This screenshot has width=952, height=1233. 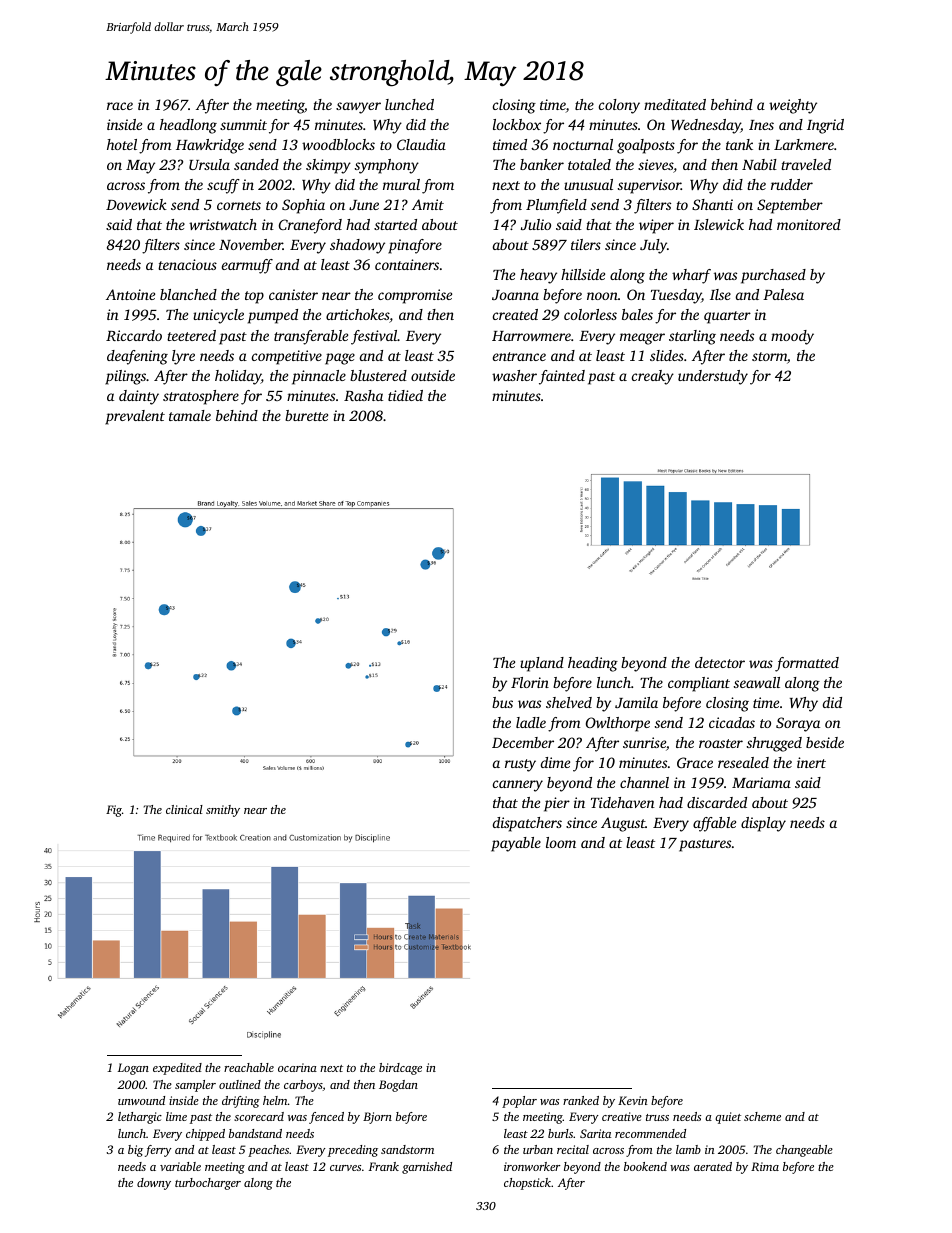 I want to click on festival, so click(x=374, y=337).
